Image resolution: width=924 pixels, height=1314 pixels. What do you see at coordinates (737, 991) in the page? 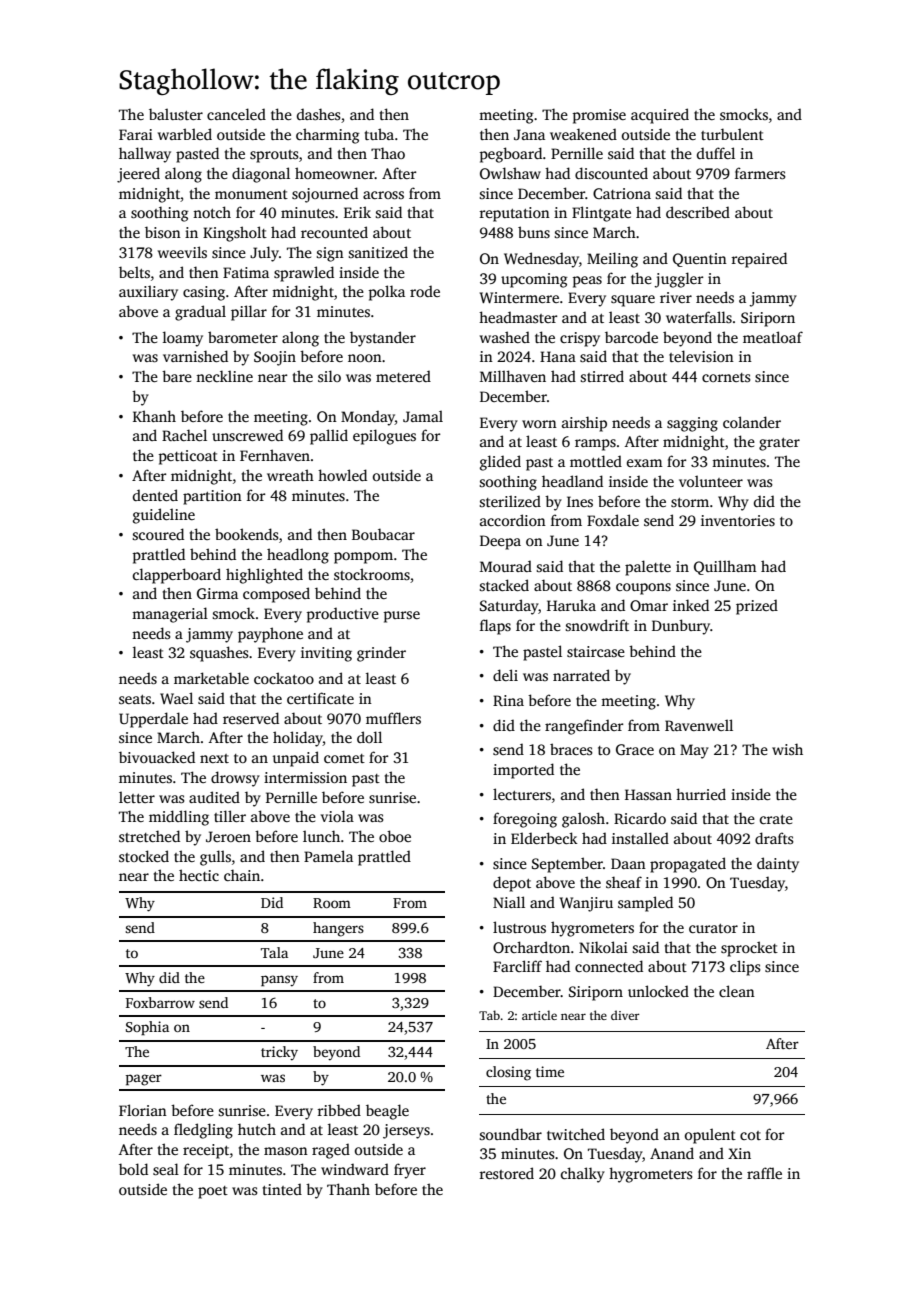
I see `clean` at bounding box center [737, 991].
